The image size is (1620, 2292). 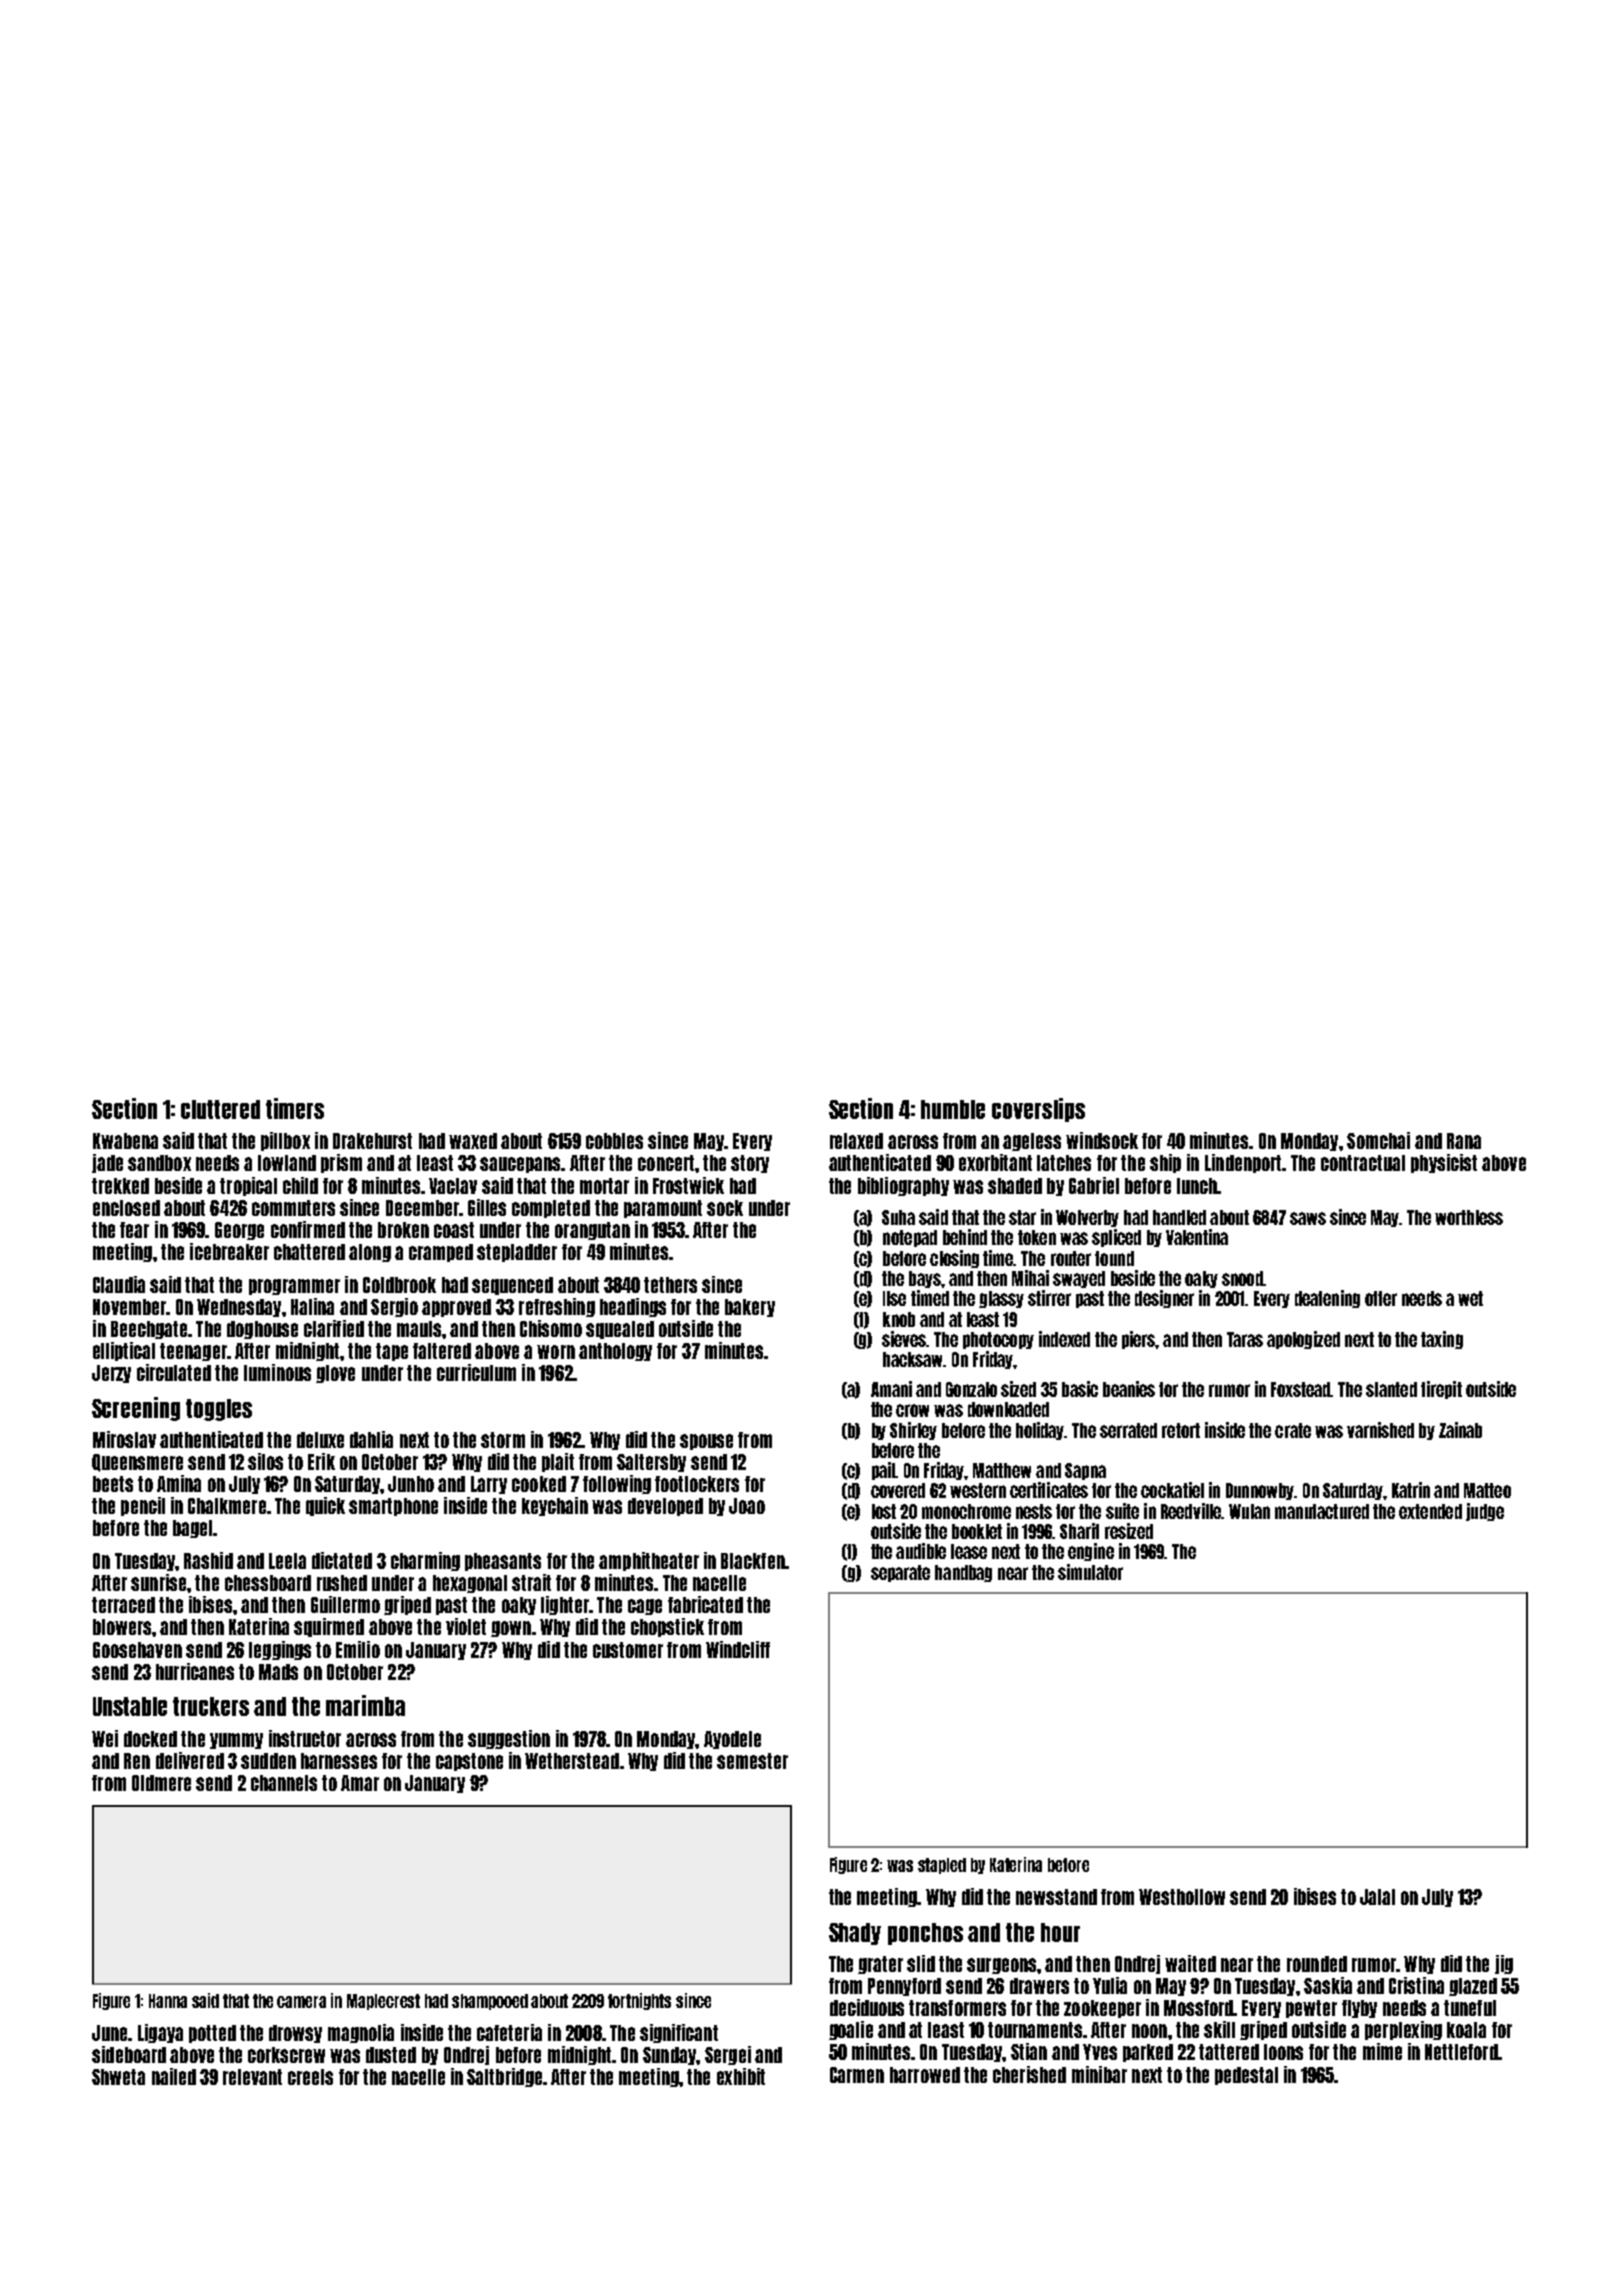 What do you see at coordinates (1038, 1110) in the page?
I see `coverslips` at bounding box center [1038, 1110].
